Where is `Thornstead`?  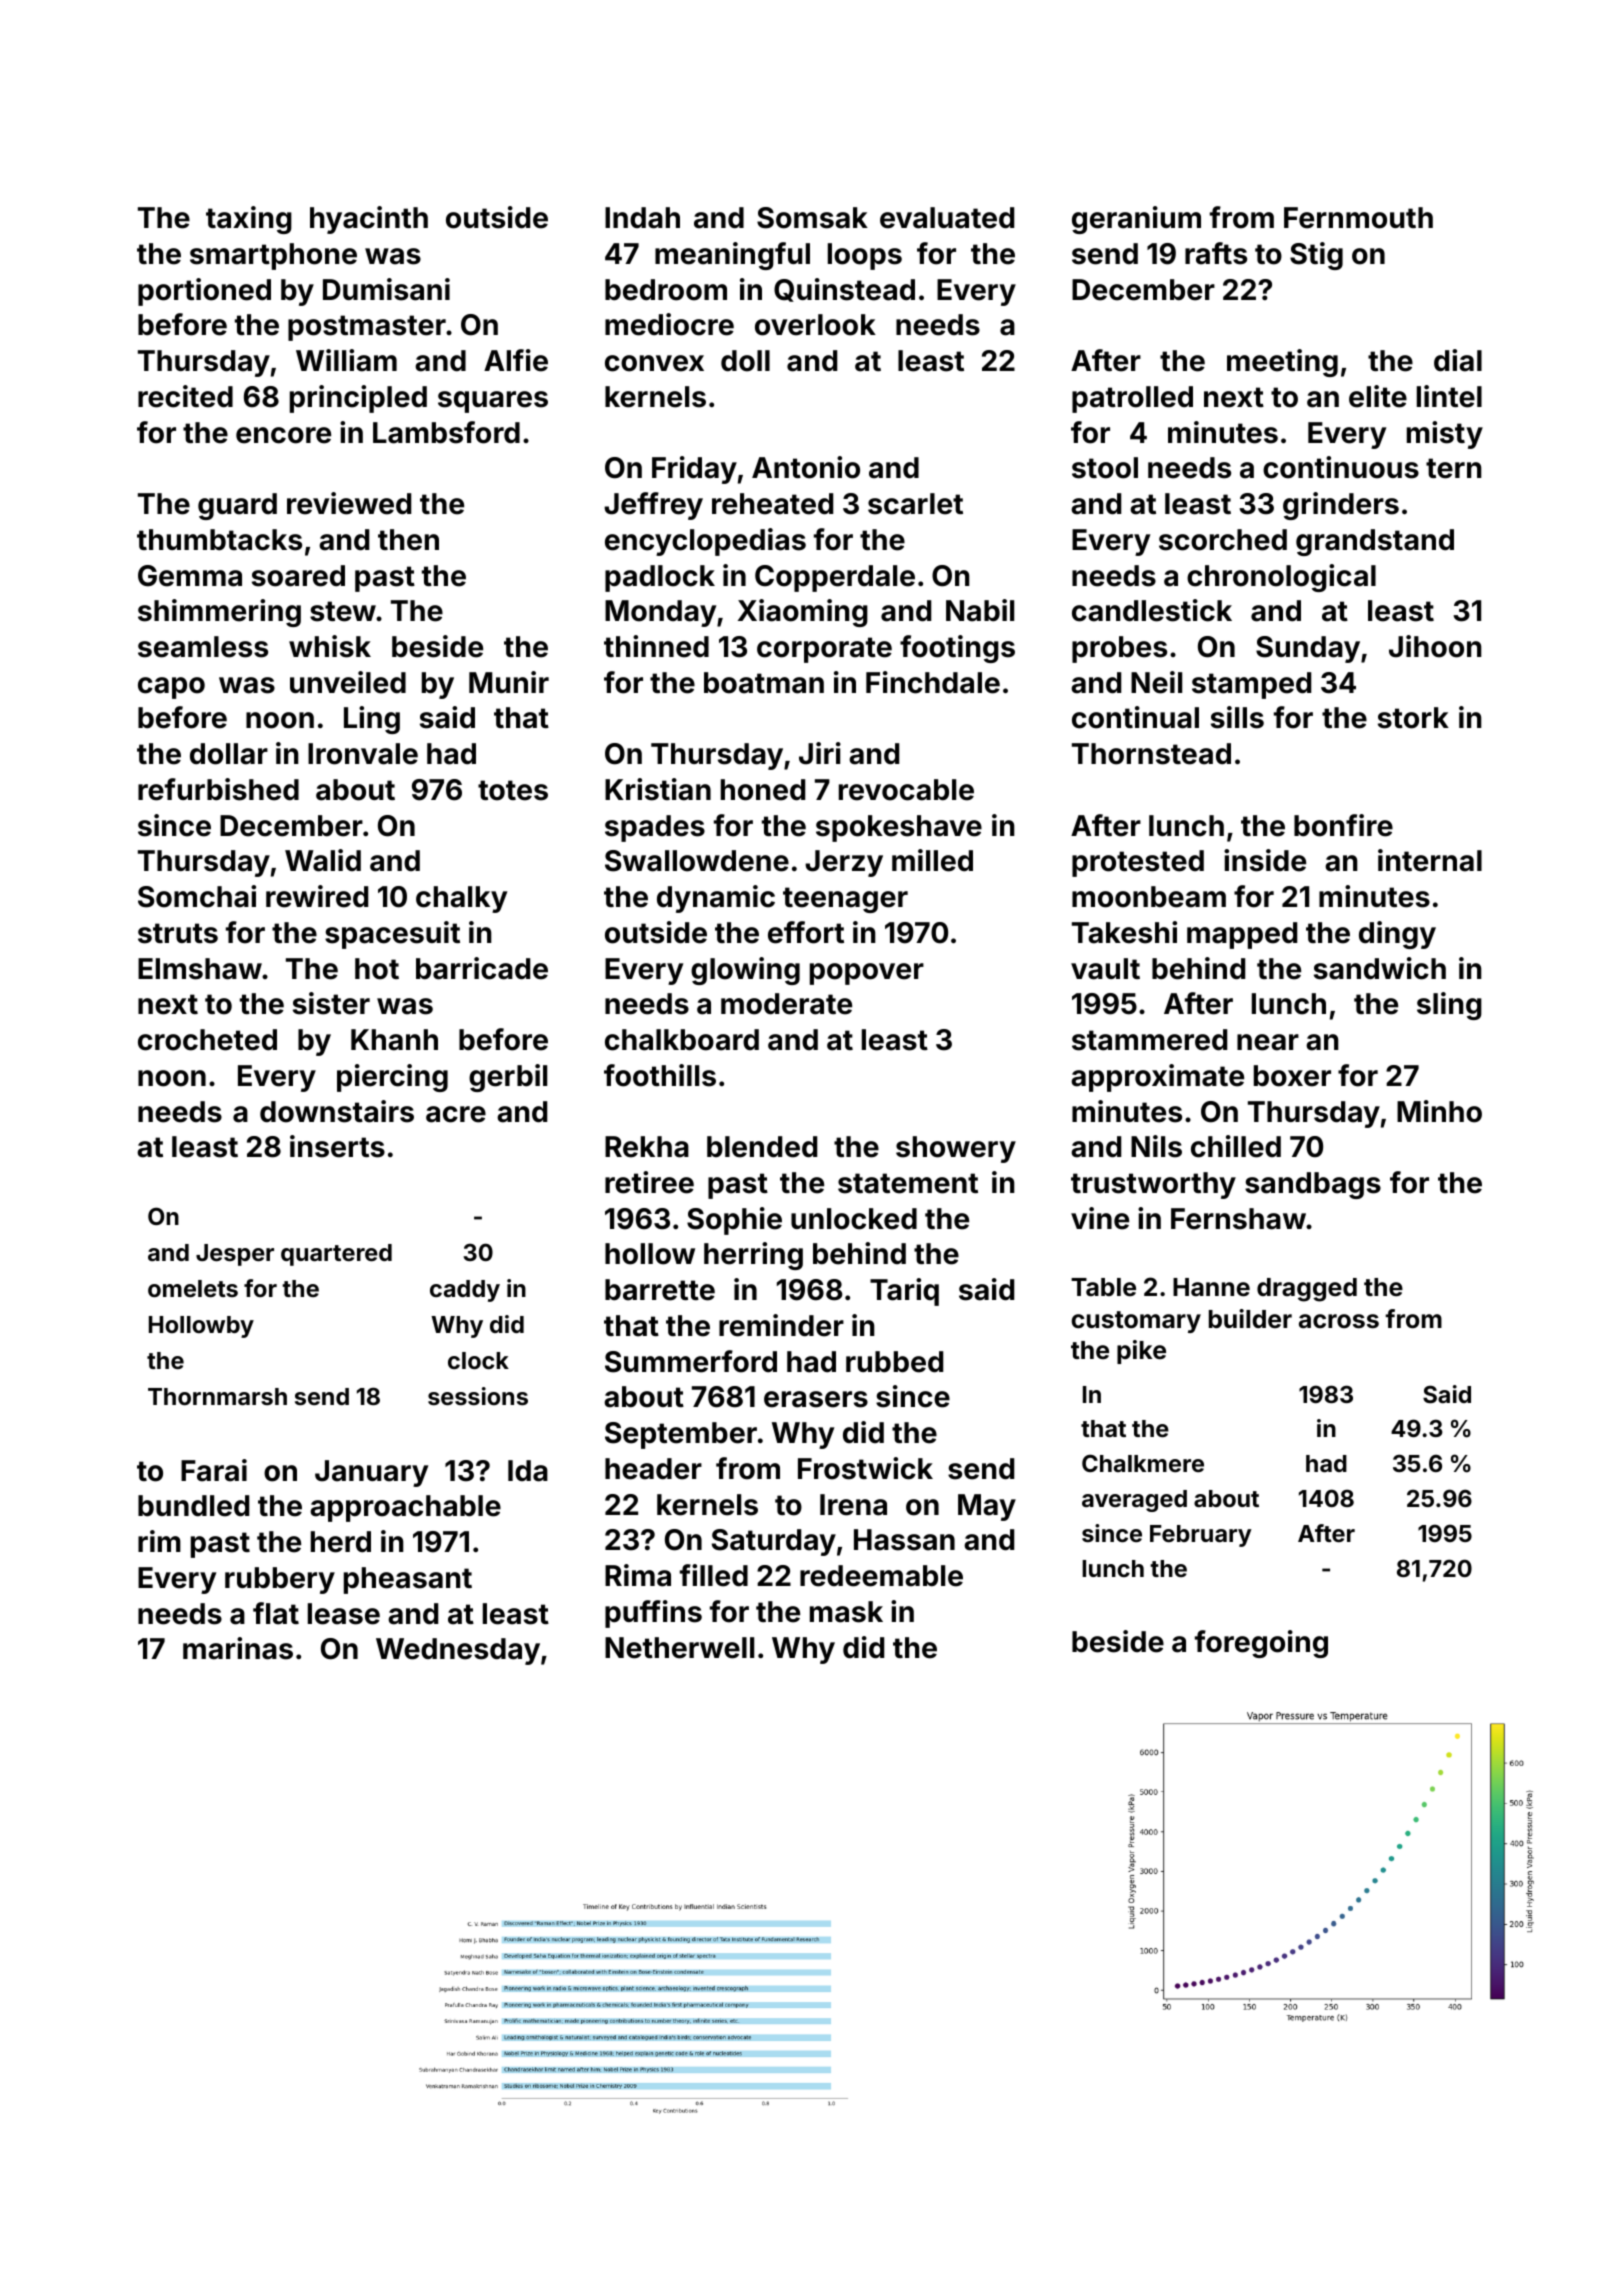 Thornstead is located at coordinates (1151, 754).
